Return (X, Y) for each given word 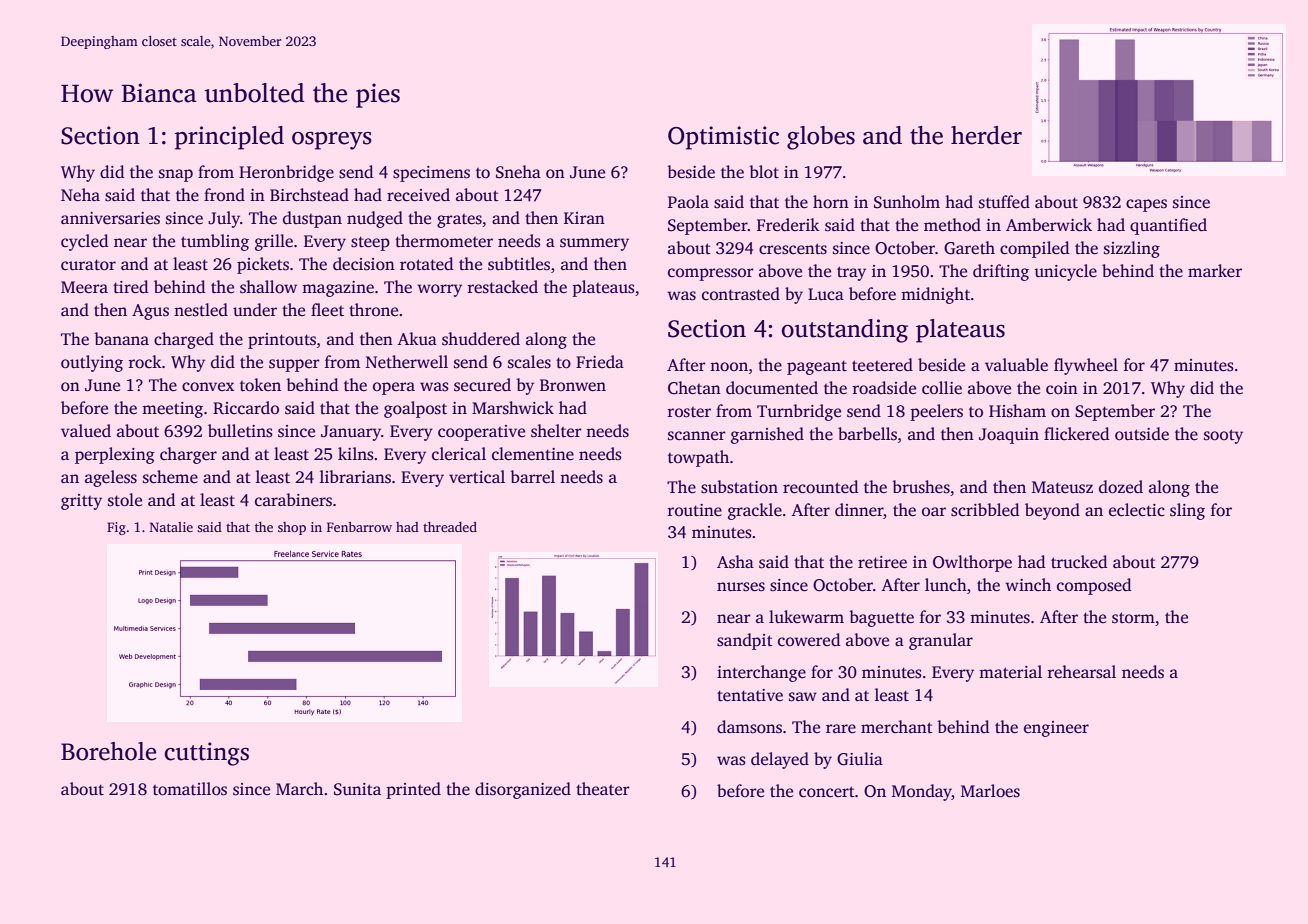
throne (373, 310)
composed (1094, 586)
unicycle (1065, 272)
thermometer (444, 241)
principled (229, 138)
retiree (882, 562)
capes (1146, 205)
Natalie (171, 527)
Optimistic (723, 138)
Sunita (357, 789)
